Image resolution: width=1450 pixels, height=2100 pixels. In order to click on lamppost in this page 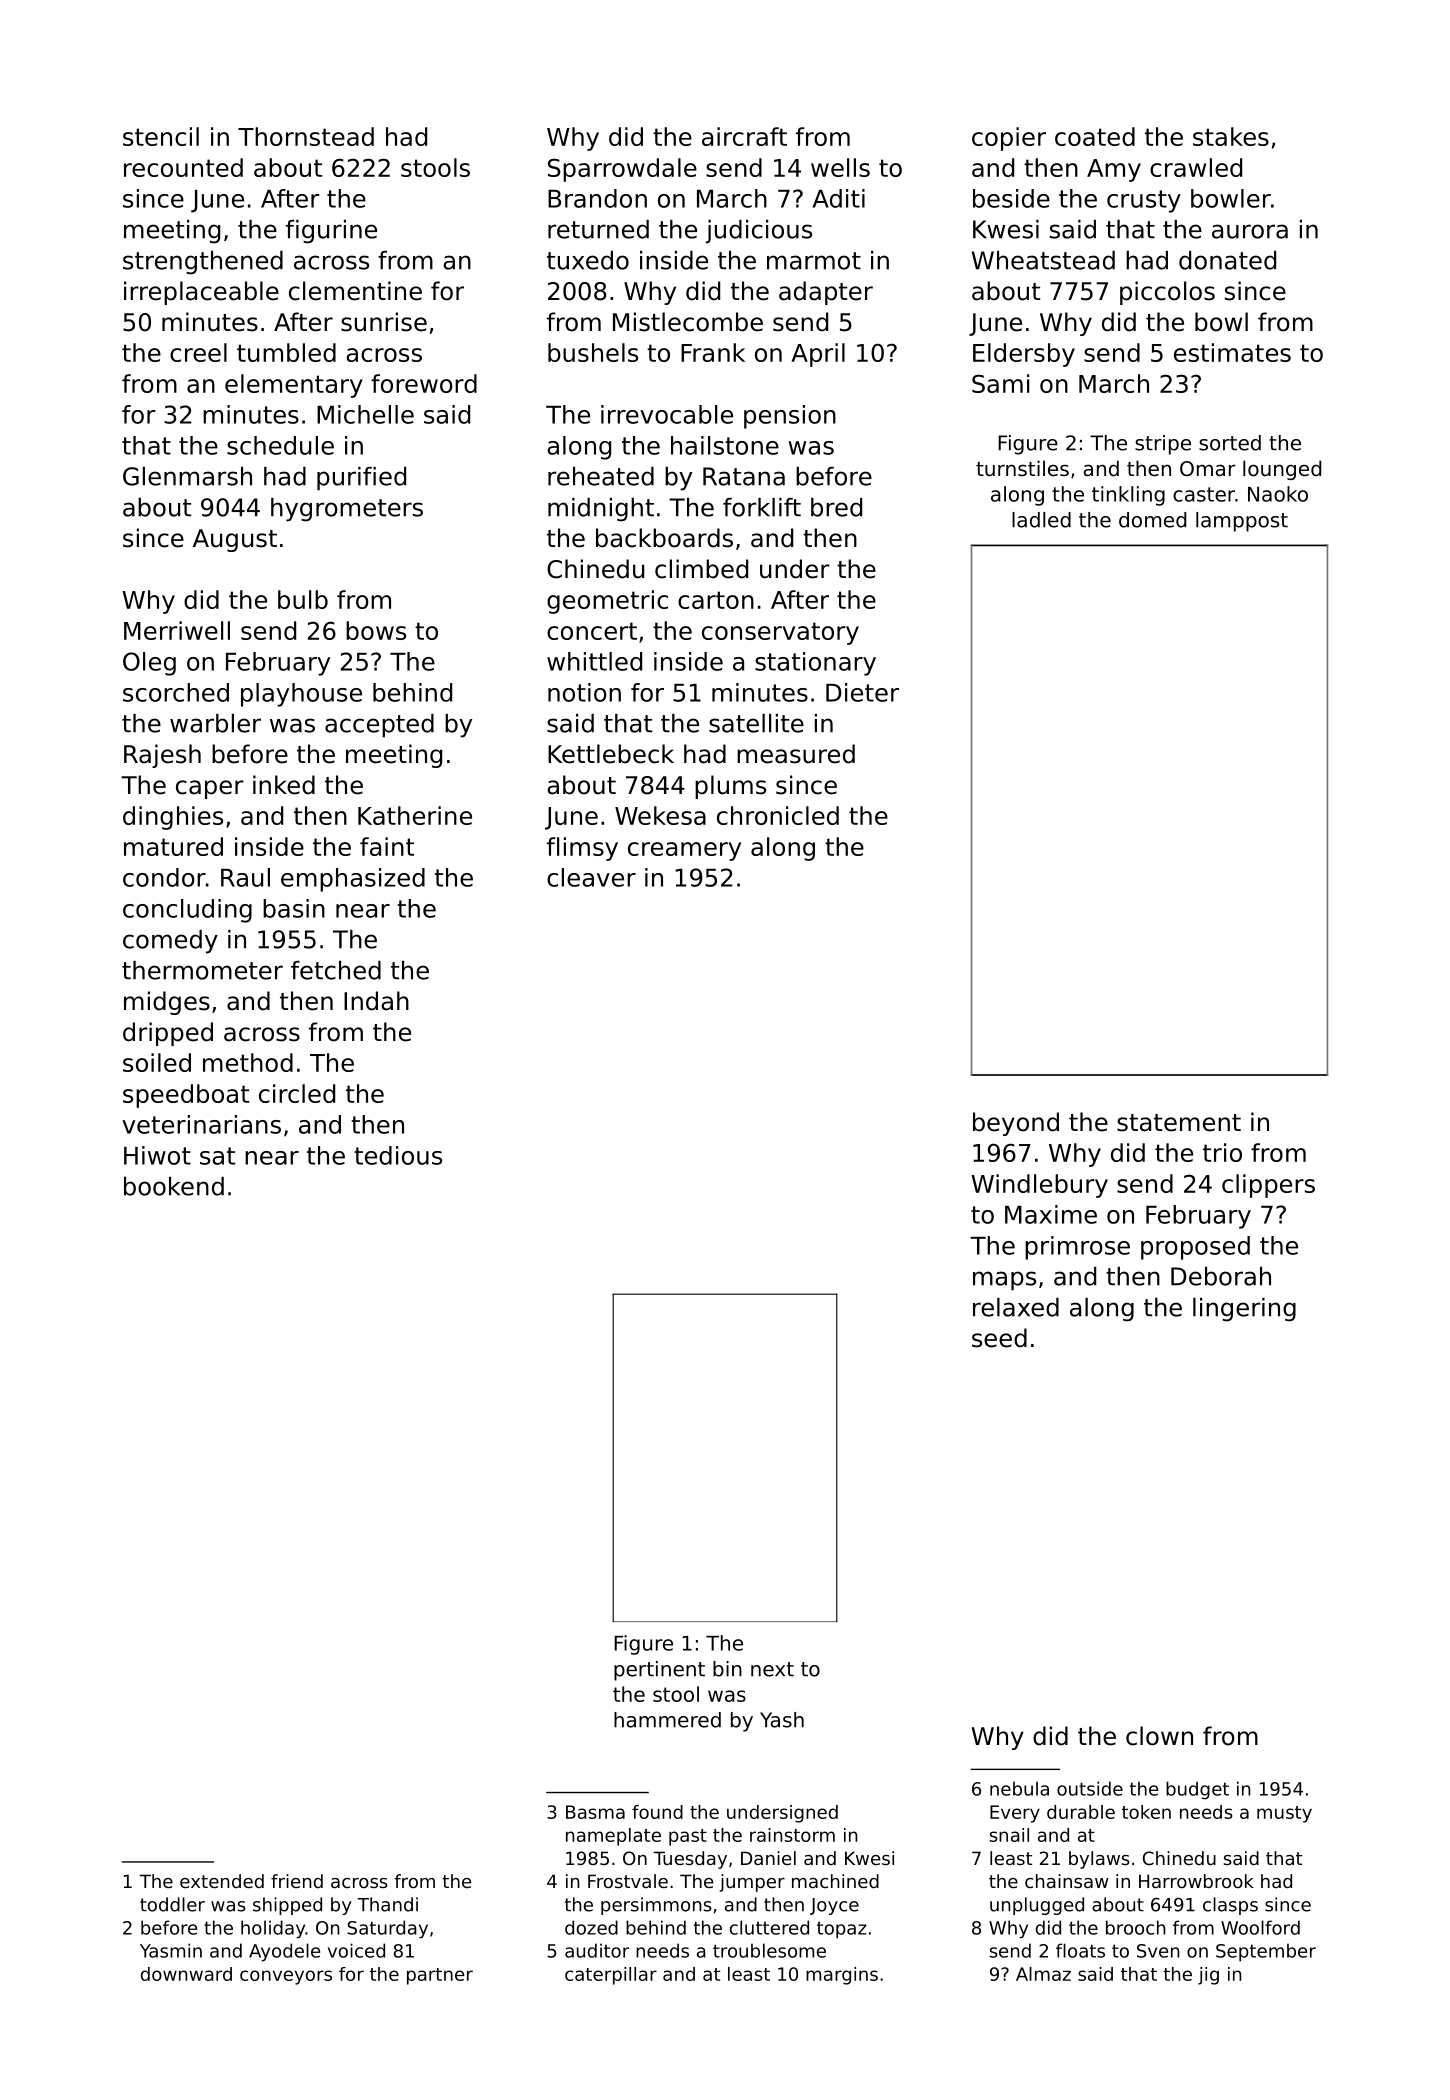, I will do `click(1242, 522)`.
